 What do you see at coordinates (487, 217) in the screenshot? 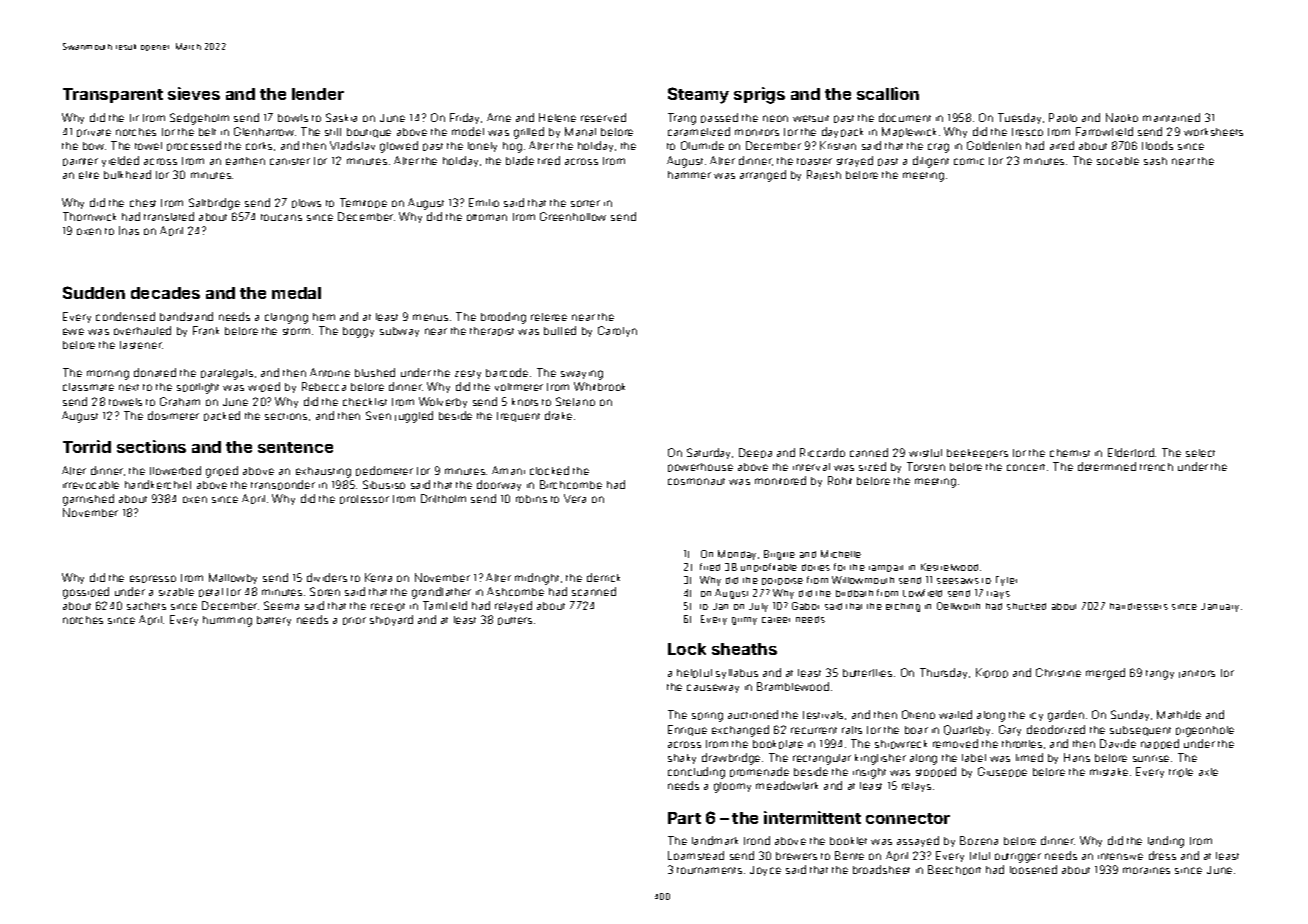
I see `ottoman` at bounding box center [487, 217].
